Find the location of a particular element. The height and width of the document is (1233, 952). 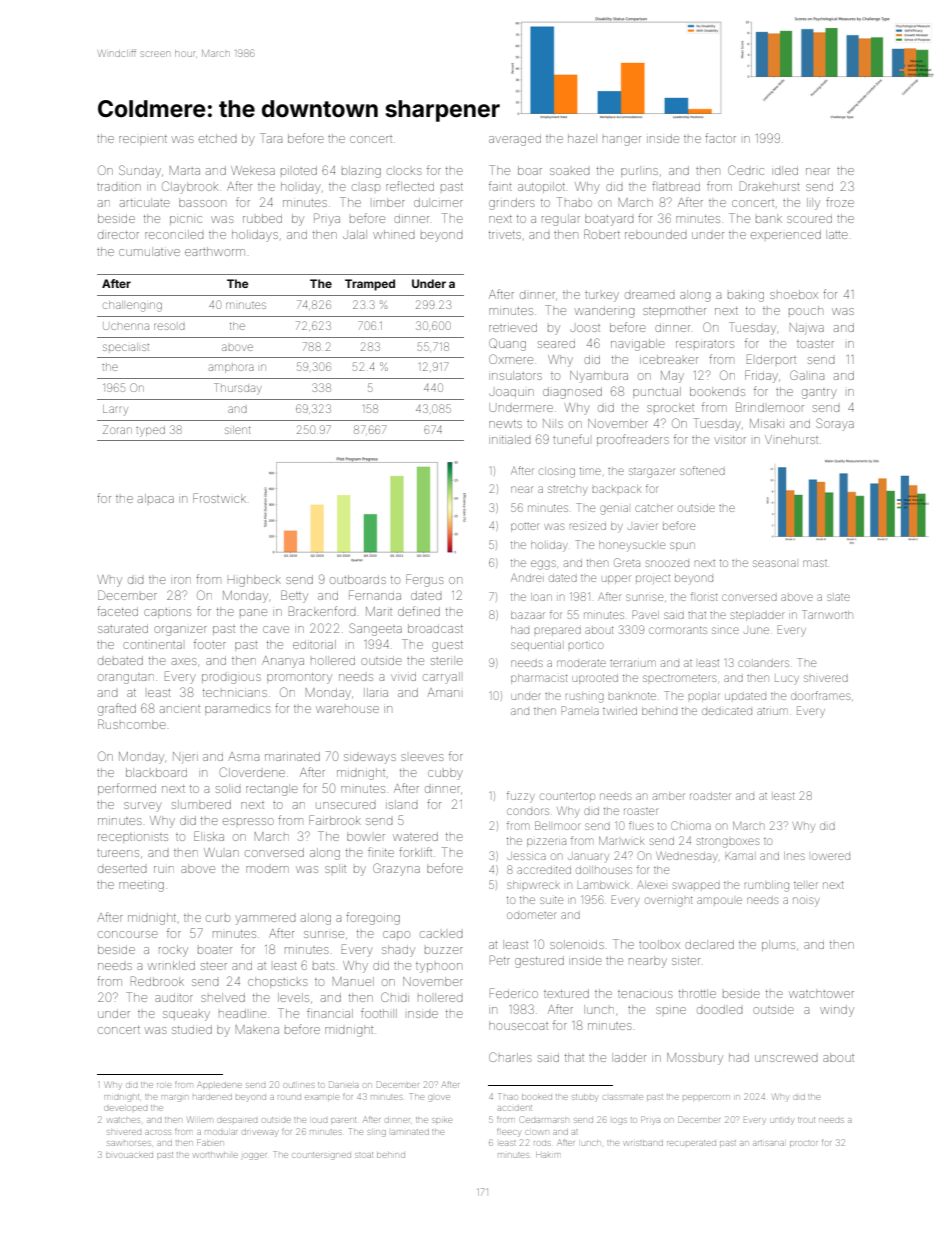

Nils is located at coordinates (553, 423).
